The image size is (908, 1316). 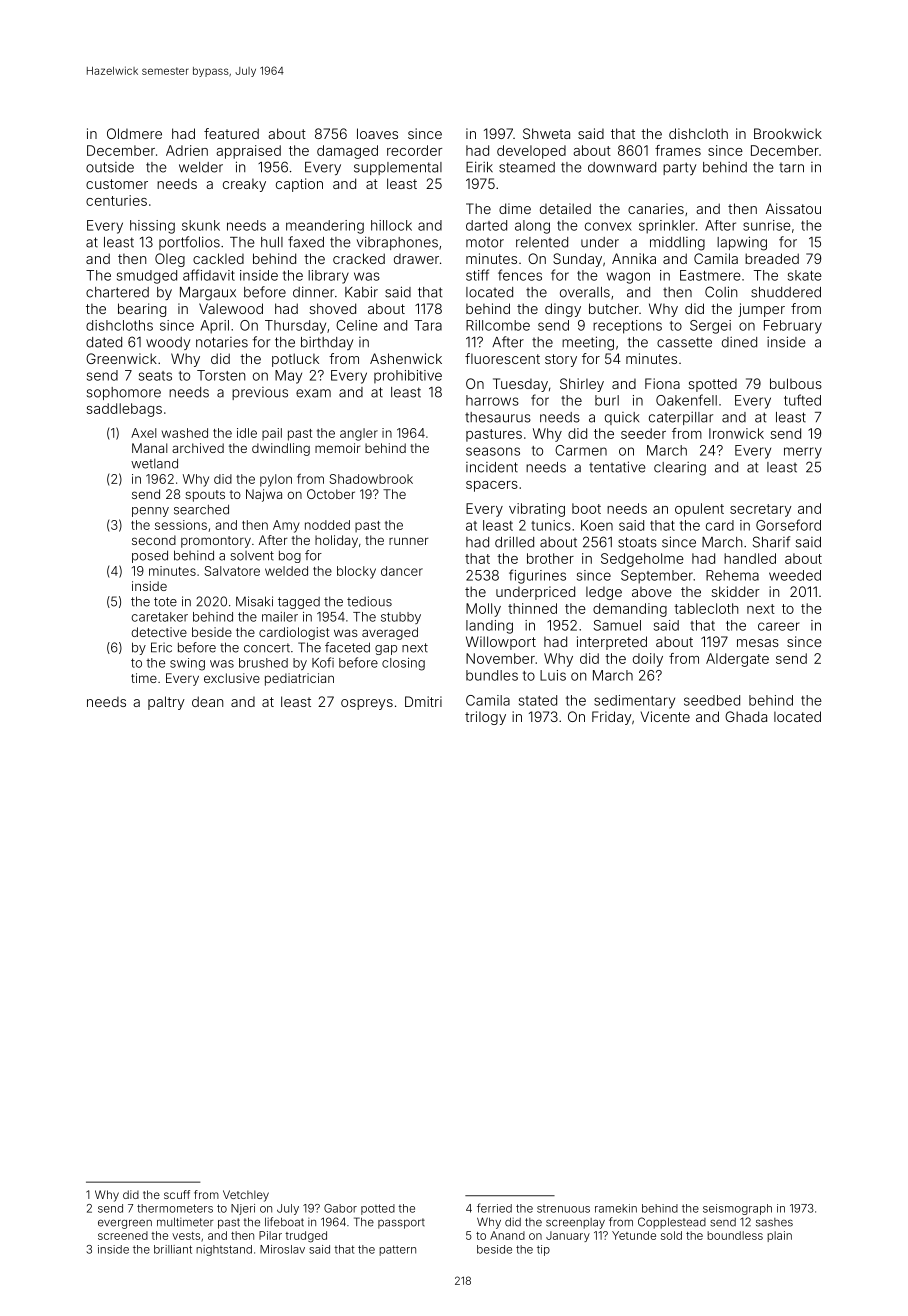 I want to click on screened, so click(x=123, y=1235).
